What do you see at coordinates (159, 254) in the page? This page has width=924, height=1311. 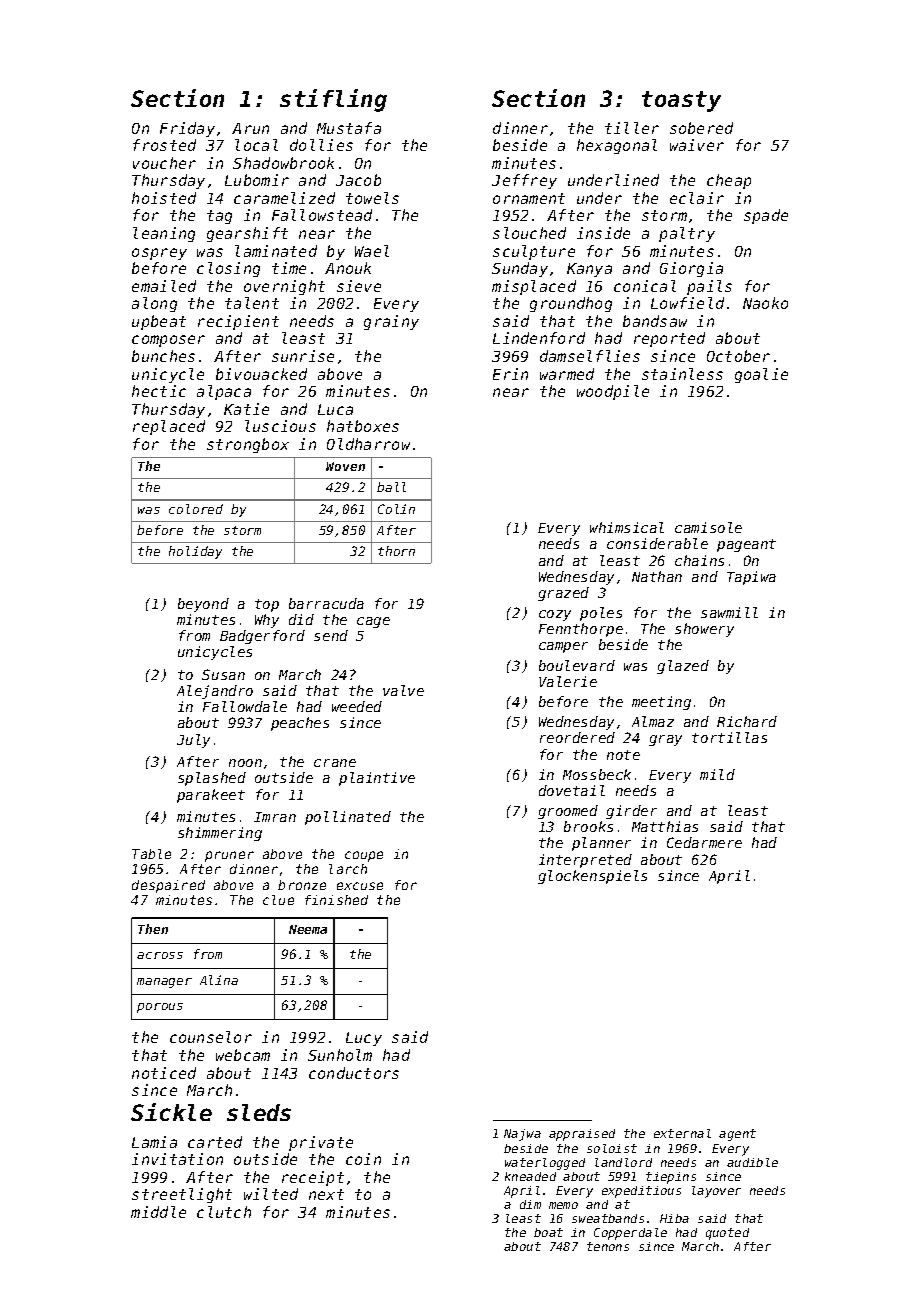 I see `osprey` at bounding box center [159, 254].
